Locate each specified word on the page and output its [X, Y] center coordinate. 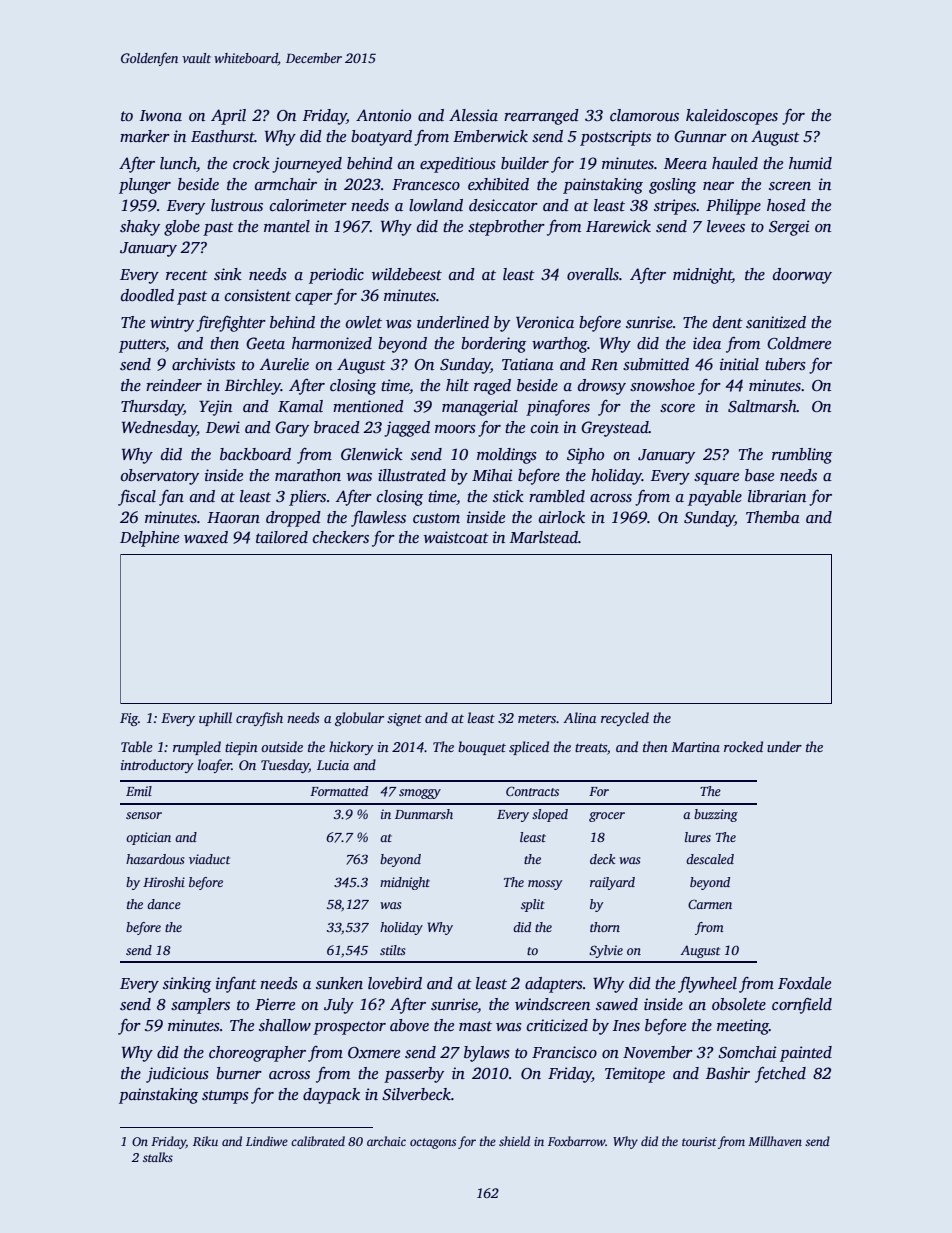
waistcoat [456, 537]
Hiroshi [164, 882]
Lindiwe [267, 1141]
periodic [336, 276]
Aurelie [284, 364]
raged [492, 387]
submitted [656, 364]
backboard [255, 454]
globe [182, 228]
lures [698, 837]
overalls [593, 274]
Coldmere [799, 343]
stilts [393, 950]
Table [137, 746]
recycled [625, 719]
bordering [493, 345]
